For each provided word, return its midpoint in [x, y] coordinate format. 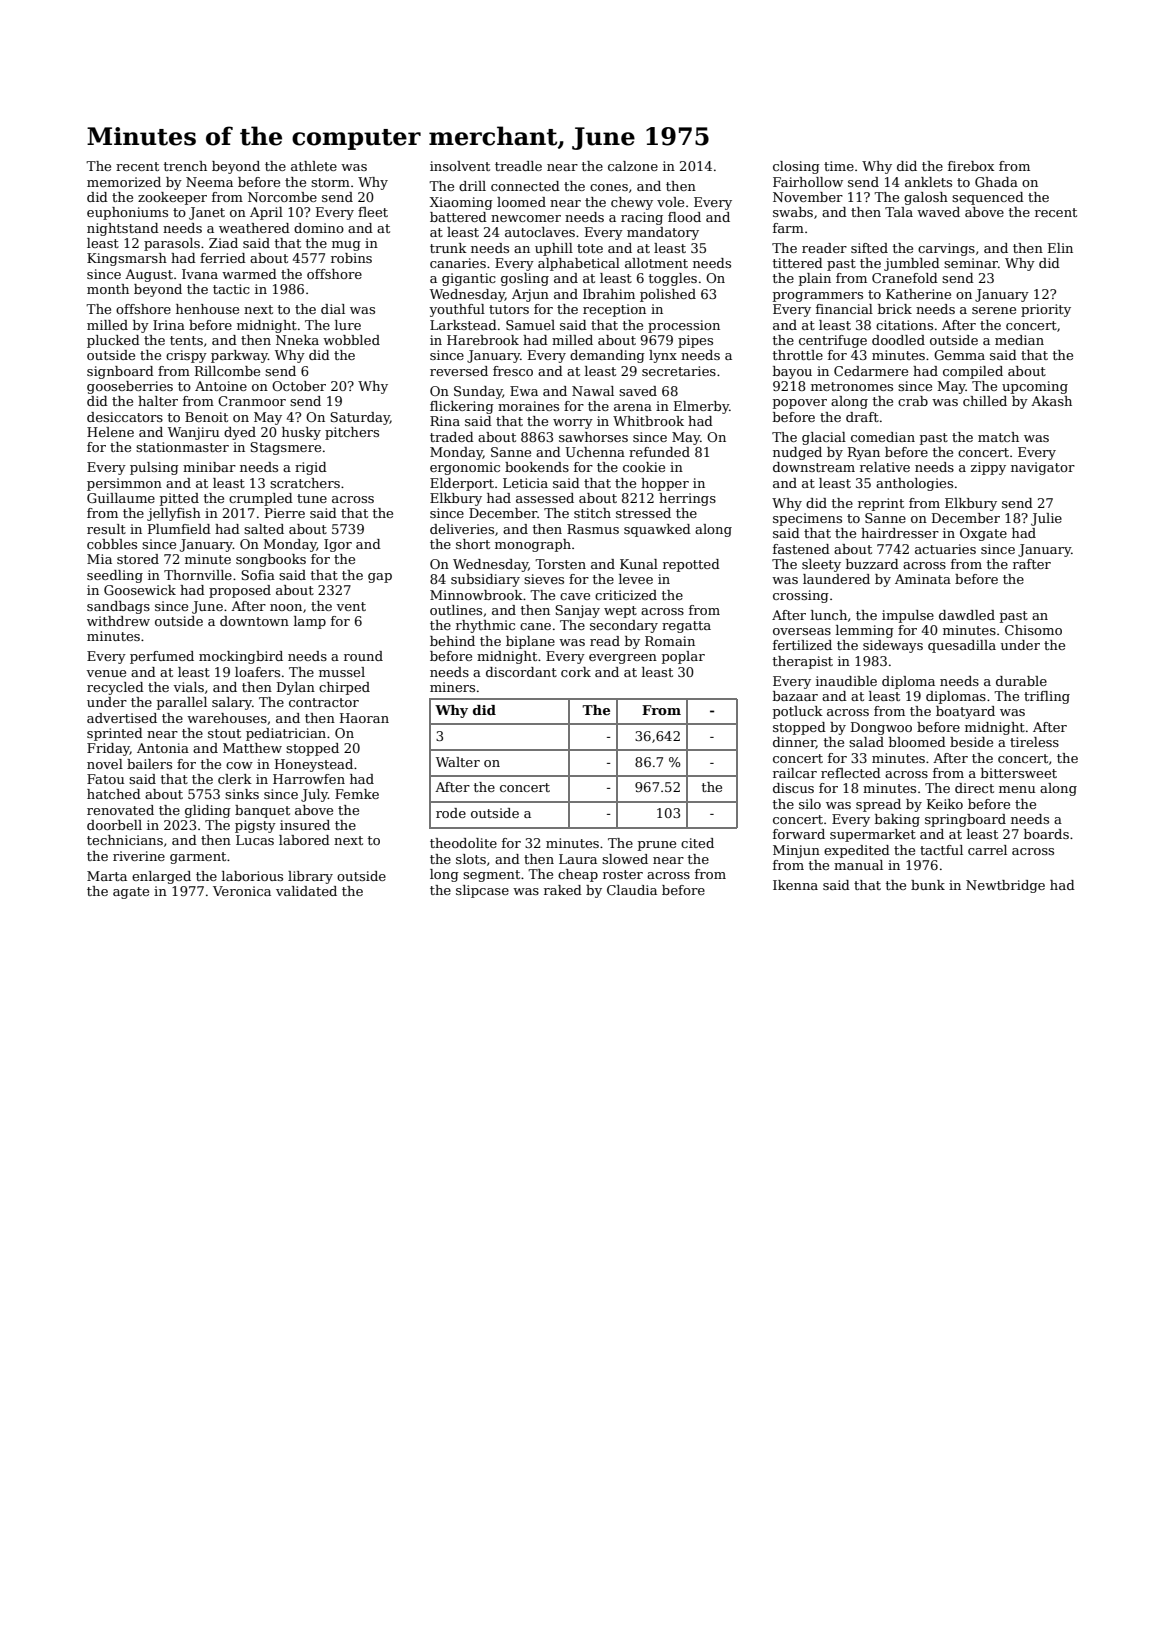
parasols [172, 244]
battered [458, 217]
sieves [544, 579]
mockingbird [241, 657]
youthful [457, 310]
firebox [971, 166]
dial [333, 309]
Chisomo [1033, 630]
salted [264, 529]
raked [563, 890]
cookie [644, 467]
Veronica [242, 891]
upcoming [1035, 387]
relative [885, 467]
